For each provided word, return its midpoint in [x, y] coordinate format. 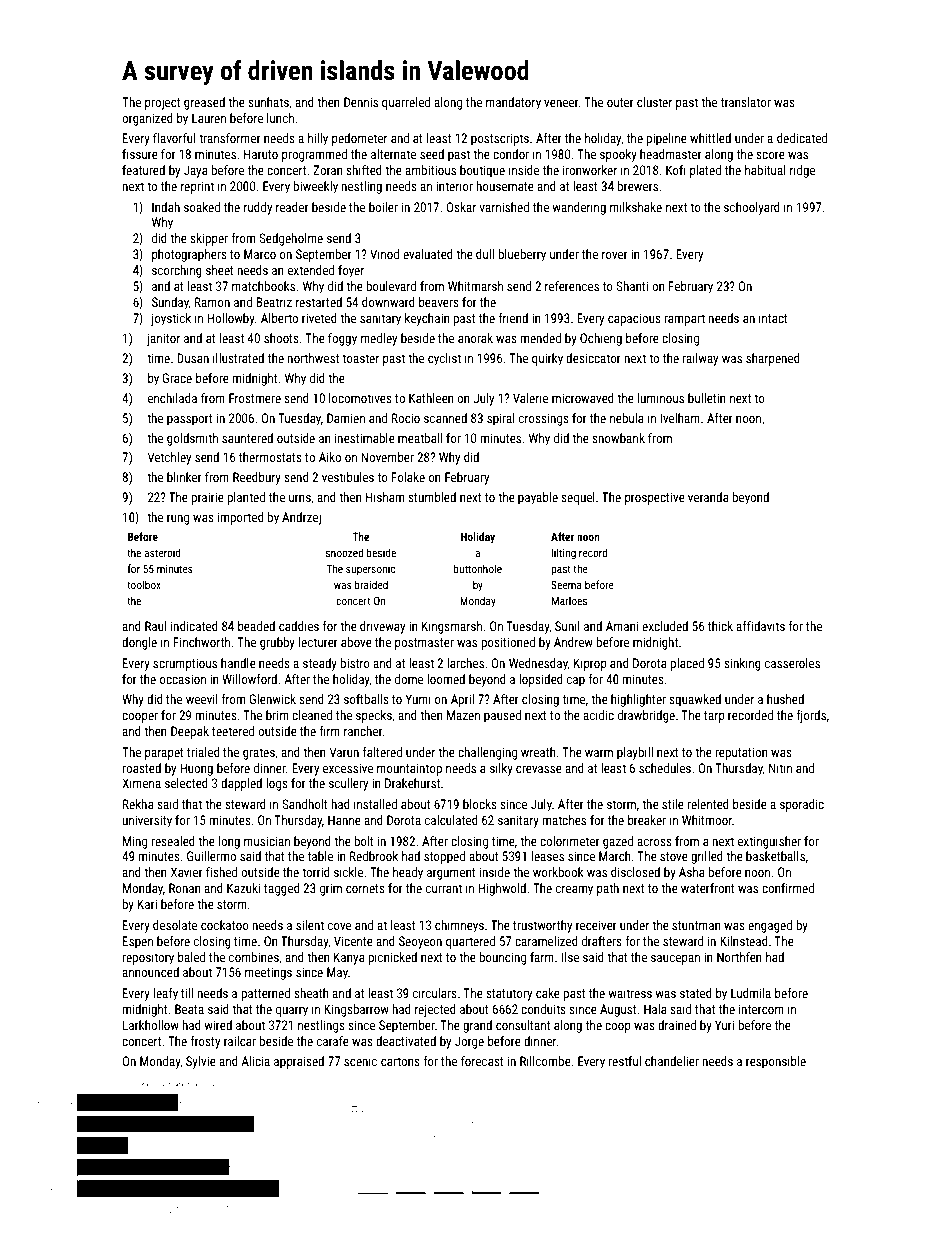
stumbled [432, 497]
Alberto [279, 318]
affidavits [760, 626]
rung [178, 520]
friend [513, 318]
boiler [383, 207]
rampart [685, 320]
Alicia [255, 1061]
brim [277, 715]
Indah [166, 207]
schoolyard [752, 208]
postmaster [424, 644]
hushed [785, 699]
